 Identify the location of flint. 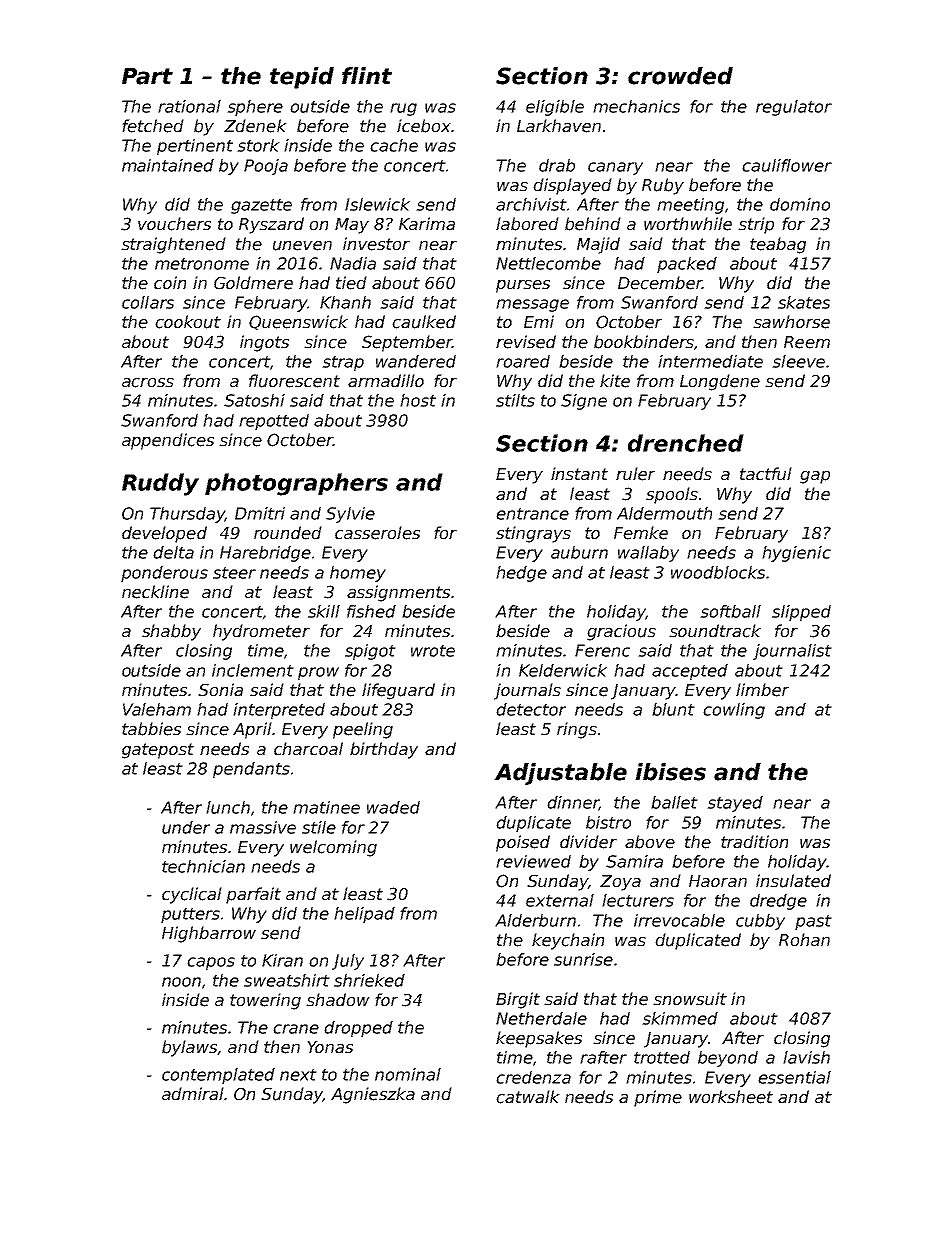
(367, 75).
